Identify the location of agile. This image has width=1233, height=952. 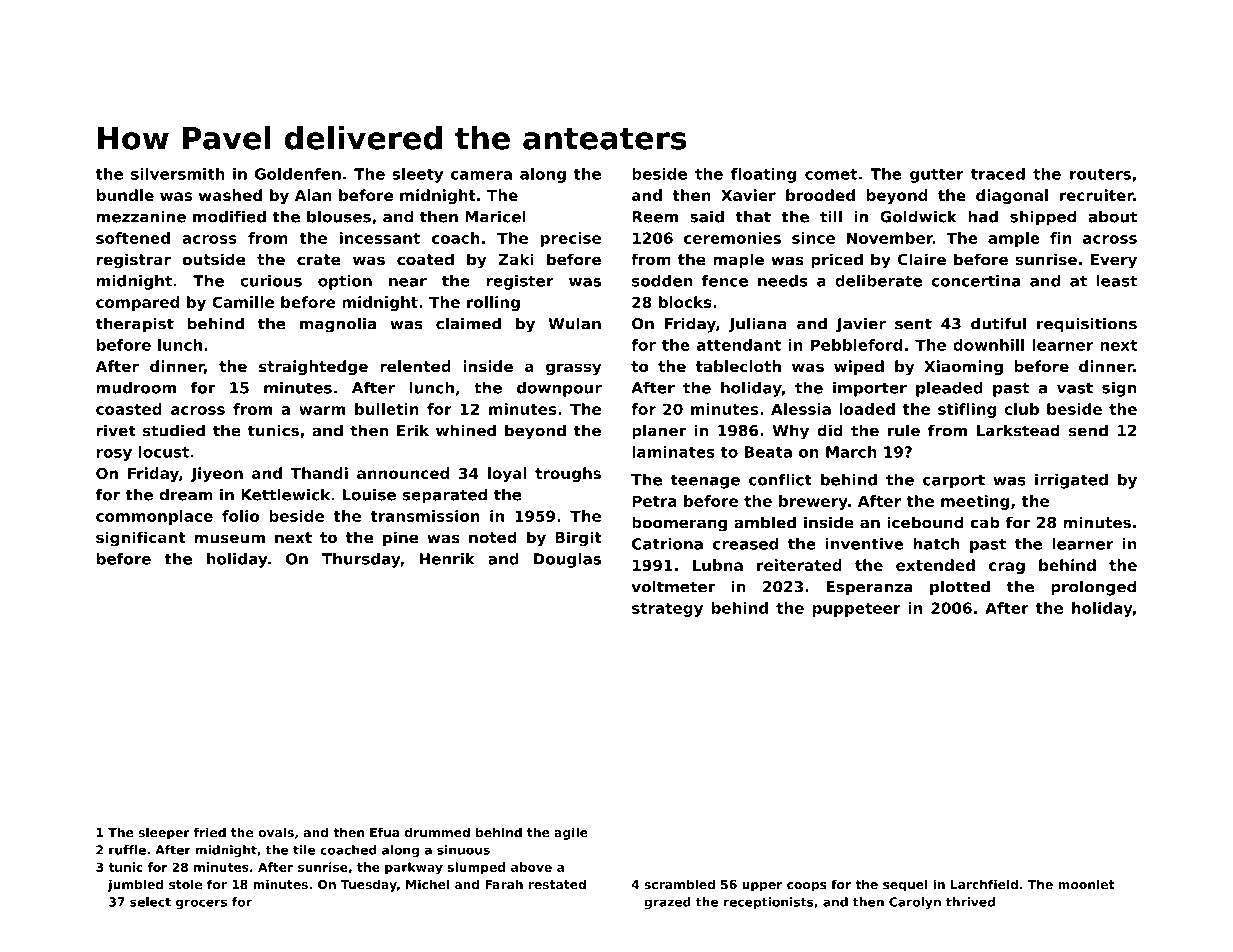
(571, 833).
